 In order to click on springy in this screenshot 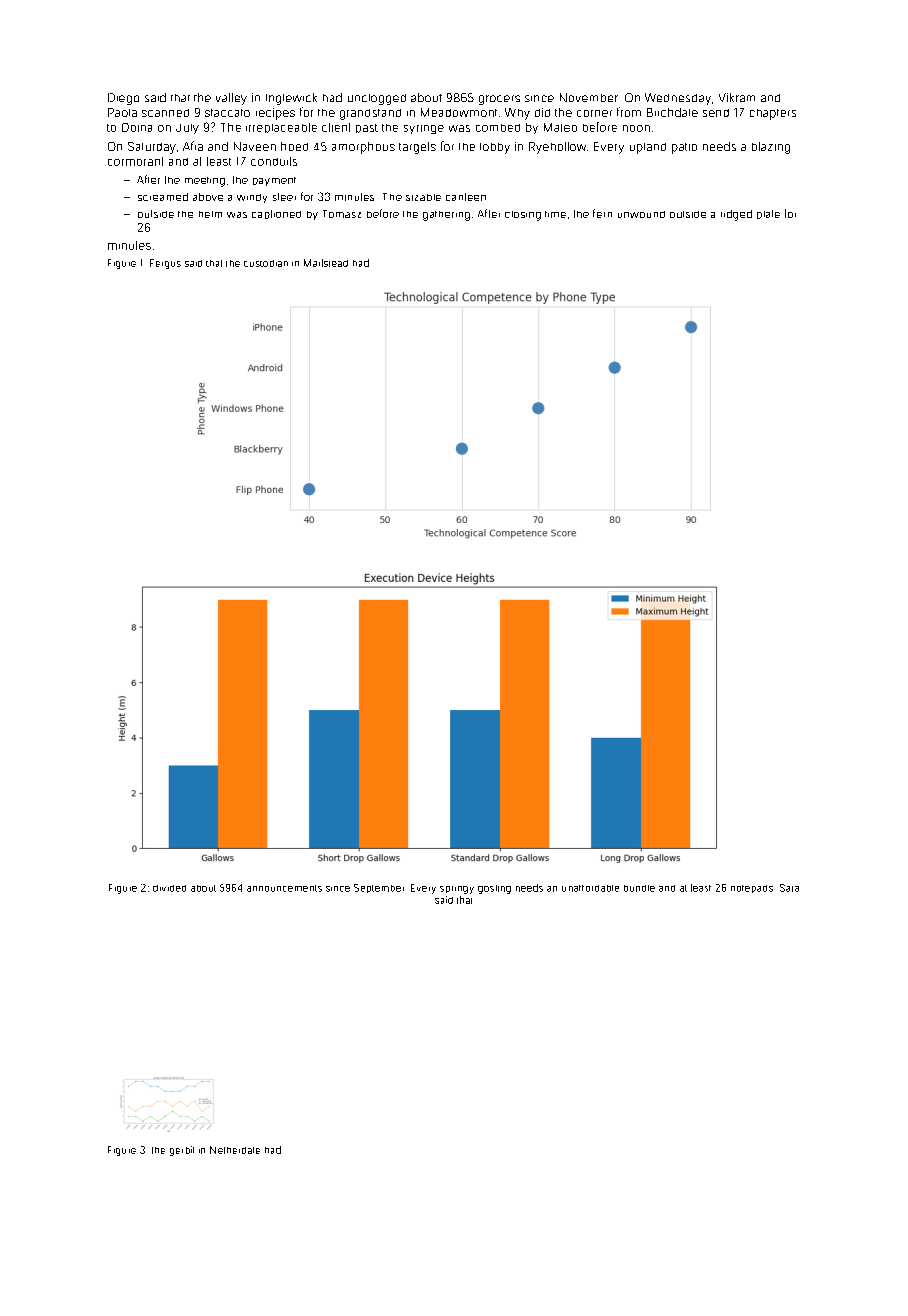, I will do `click(457, 890)`.
